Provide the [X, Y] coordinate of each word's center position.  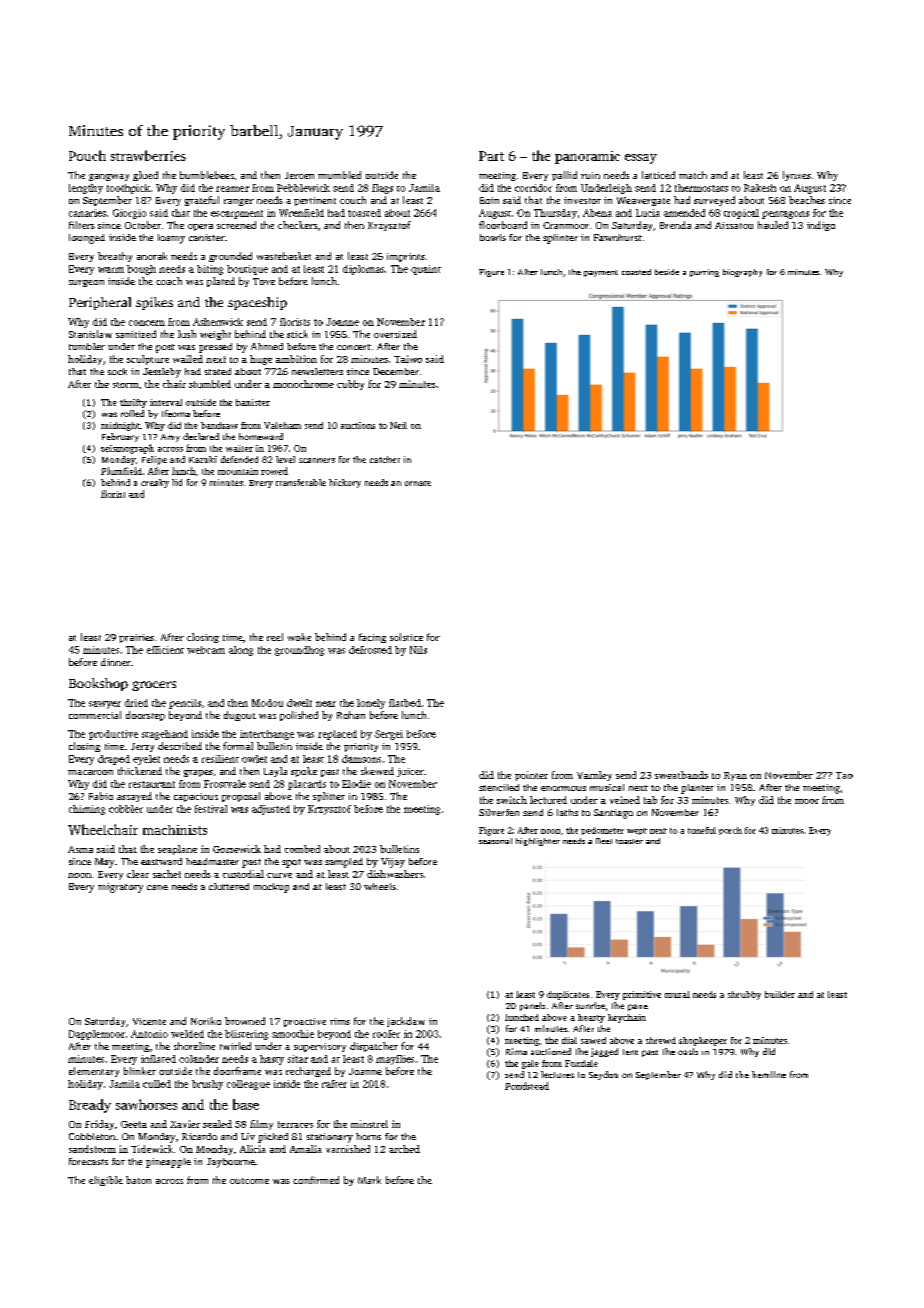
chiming [87, 810]
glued [145, 176]
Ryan [735, 776]
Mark [369, 1180]
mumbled [339, 175]
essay [641, 159]
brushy [207, 1085]
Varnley [594, 776]
